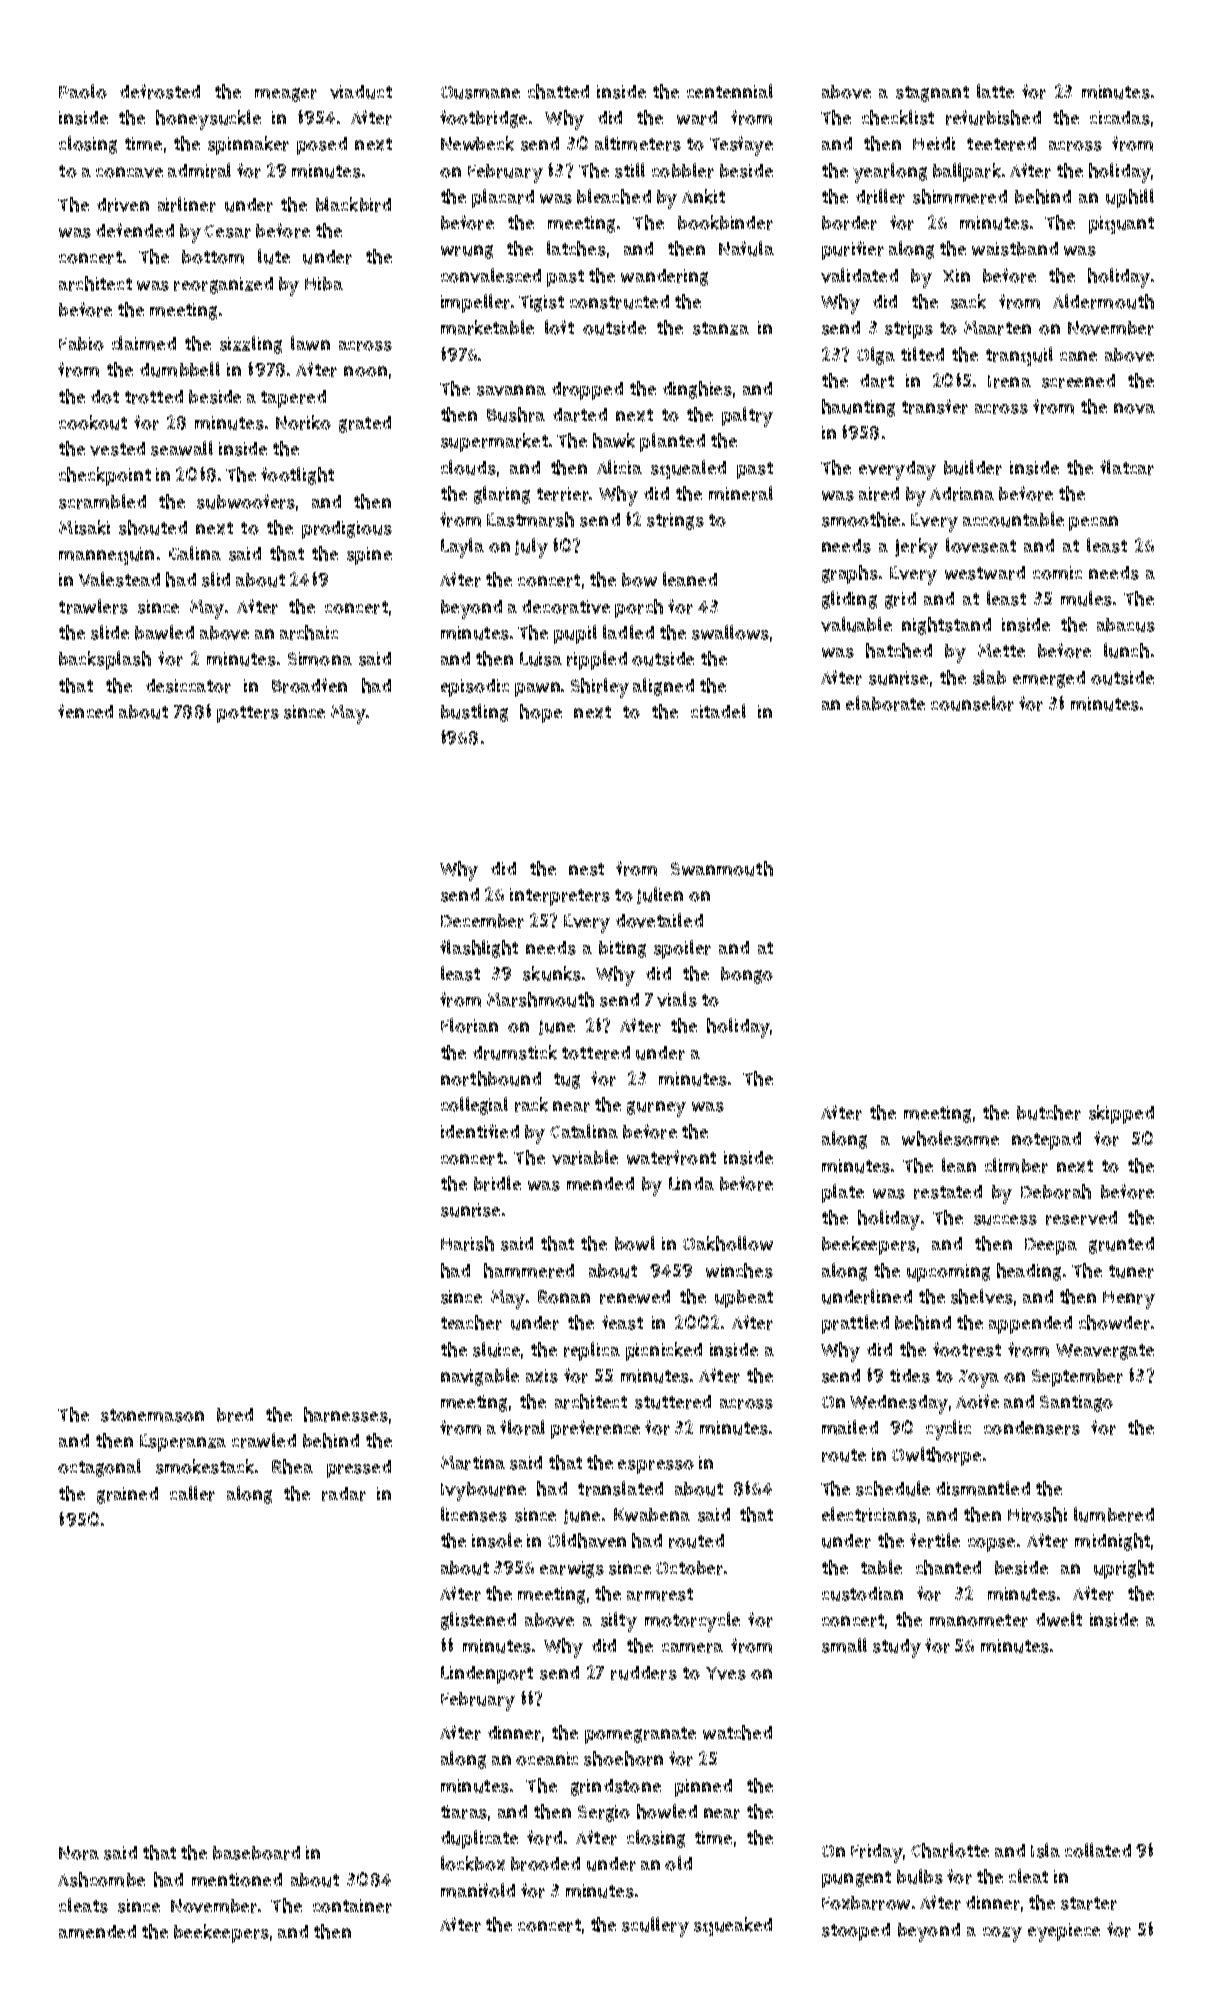 This page has height=1997, width=1213. I want to click on bred, so click(235, 1415).
